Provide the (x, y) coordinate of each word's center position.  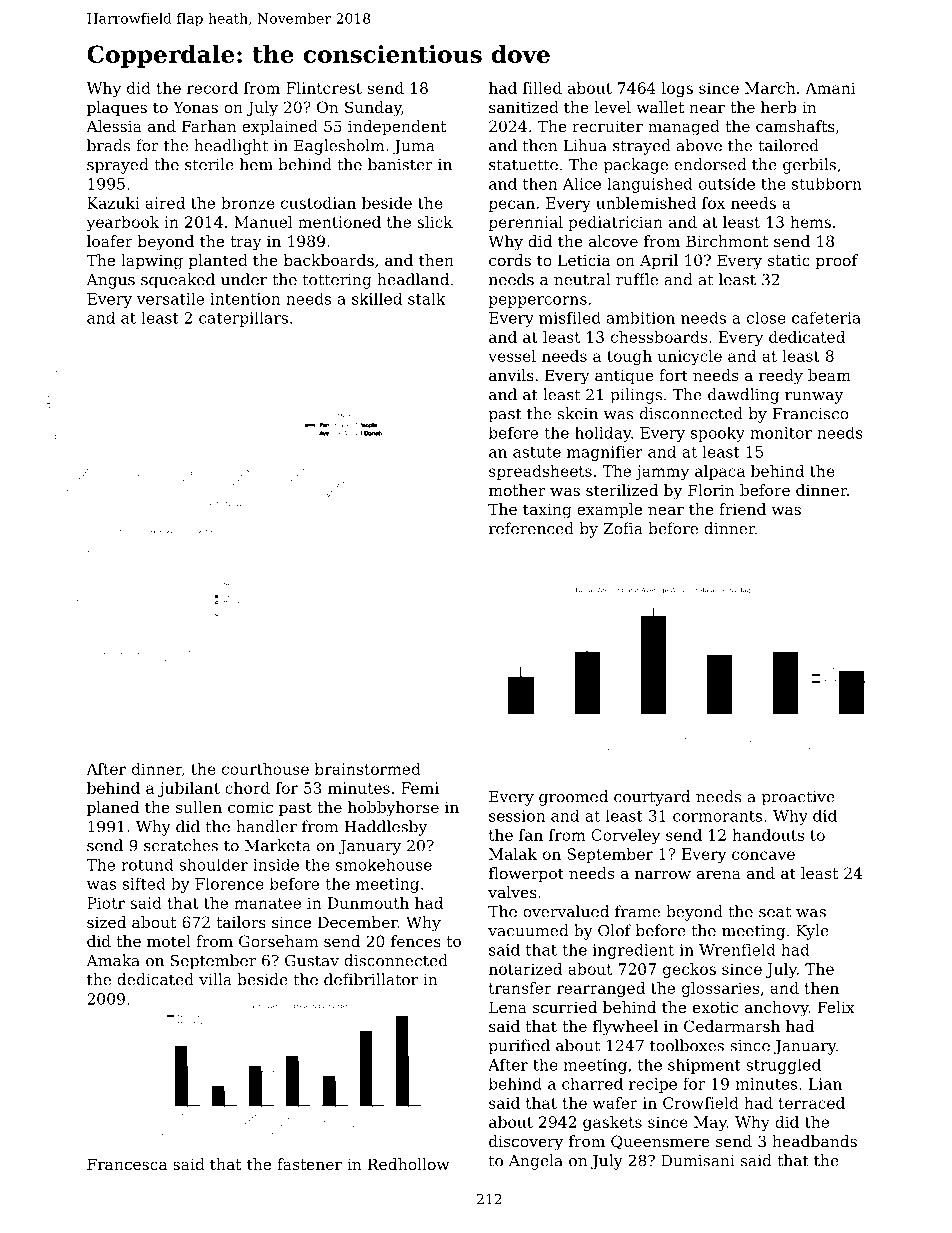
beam (829, 375)
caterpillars (243, 319)
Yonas (195, 107)
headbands (814, 1141)
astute (537, 452)
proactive (798, 798)
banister (400, 164)
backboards (329, 260)
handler (266, 826)
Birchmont (727, 241)
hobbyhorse (393, 809)
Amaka (113, 960)
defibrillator (371, 979)
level (613, 107)
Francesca (127, 1164)
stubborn (827, 184)
